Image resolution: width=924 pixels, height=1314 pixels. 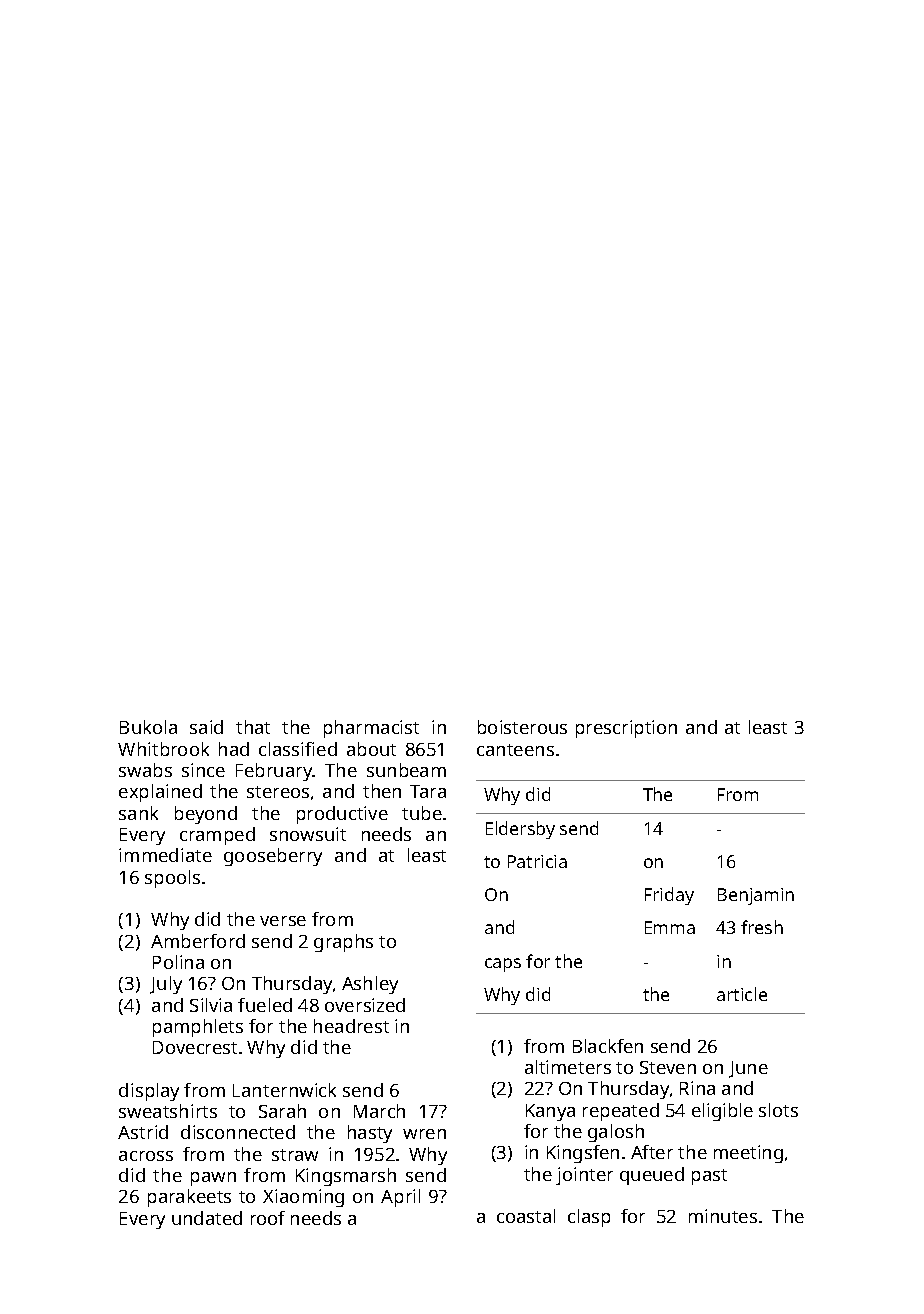 What do you see at coordinates (308, 834) in the screenshot?
I see `snowsuit` at bounding box center [308, 834].
